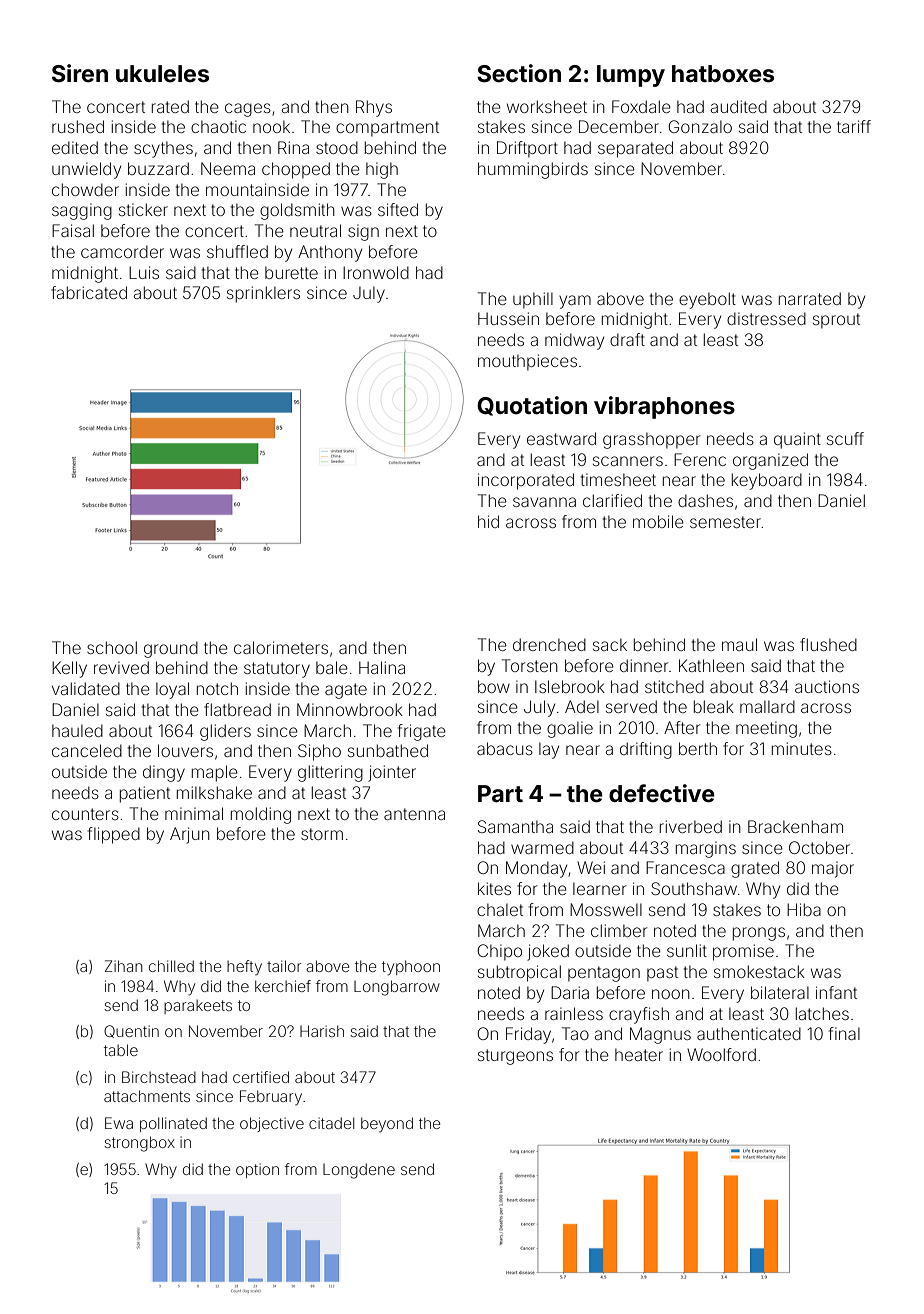 The height and width of the image is (1314, 924). What do you see at coordinates (87, 750) in the image?
I see `canceled` at bounding box center [87, 750].
